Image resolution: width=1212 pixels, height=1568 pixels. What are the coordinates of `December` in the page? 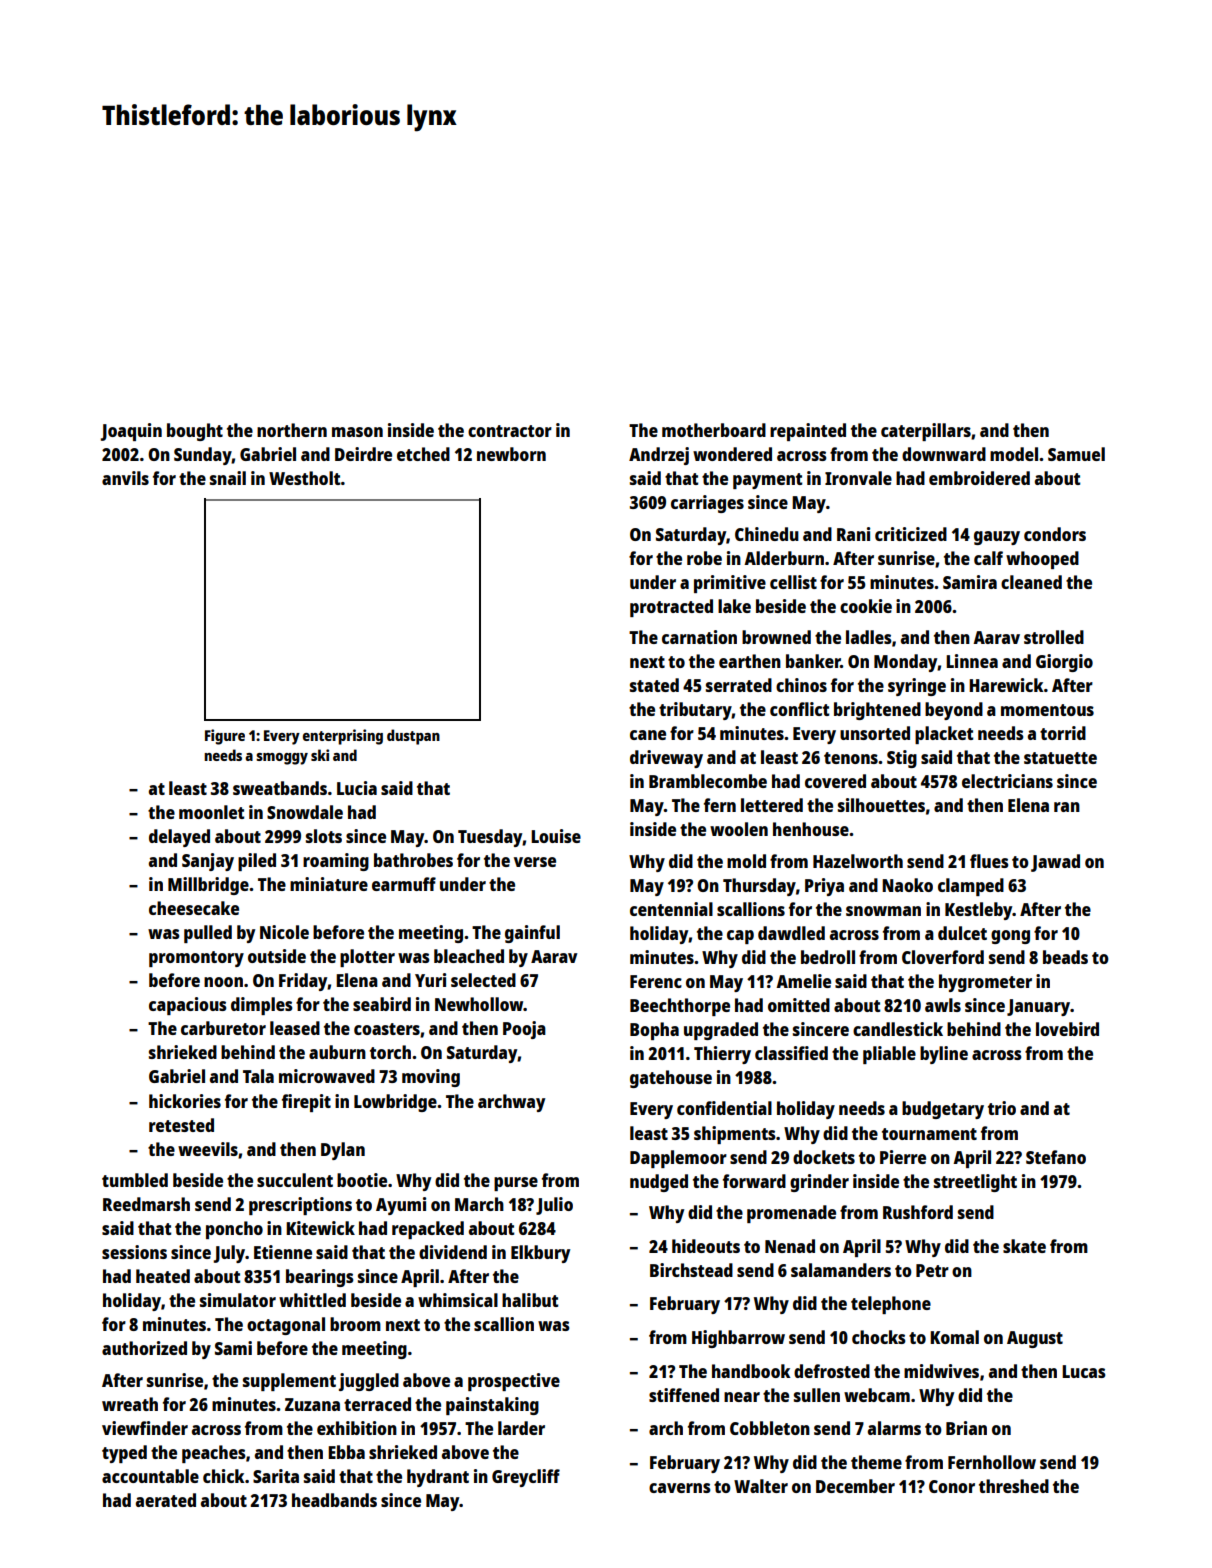 It's located at (855, 1486).
